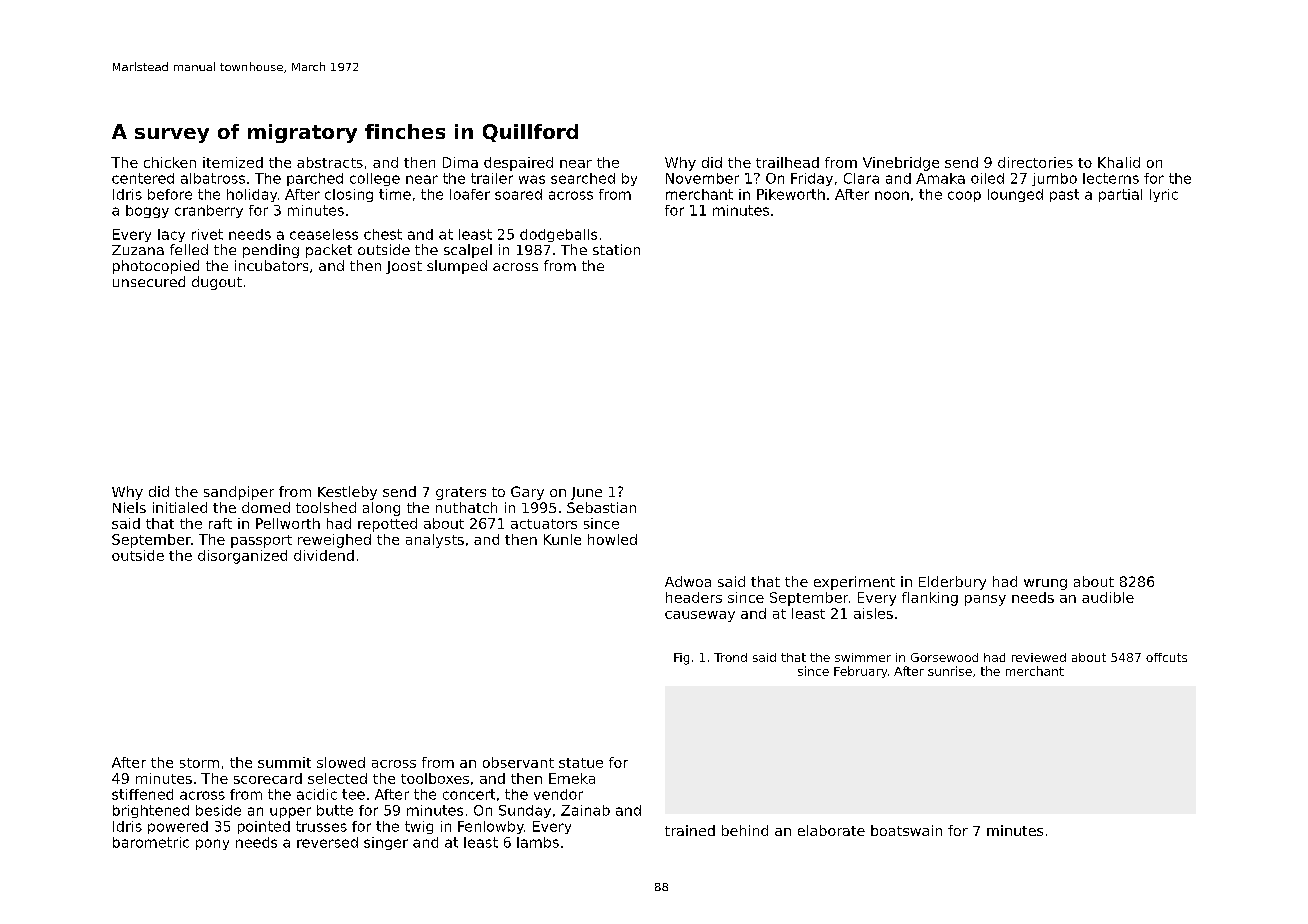 This page has width=1308, height=924. I want to click on abstracts, so click(330, 162).
